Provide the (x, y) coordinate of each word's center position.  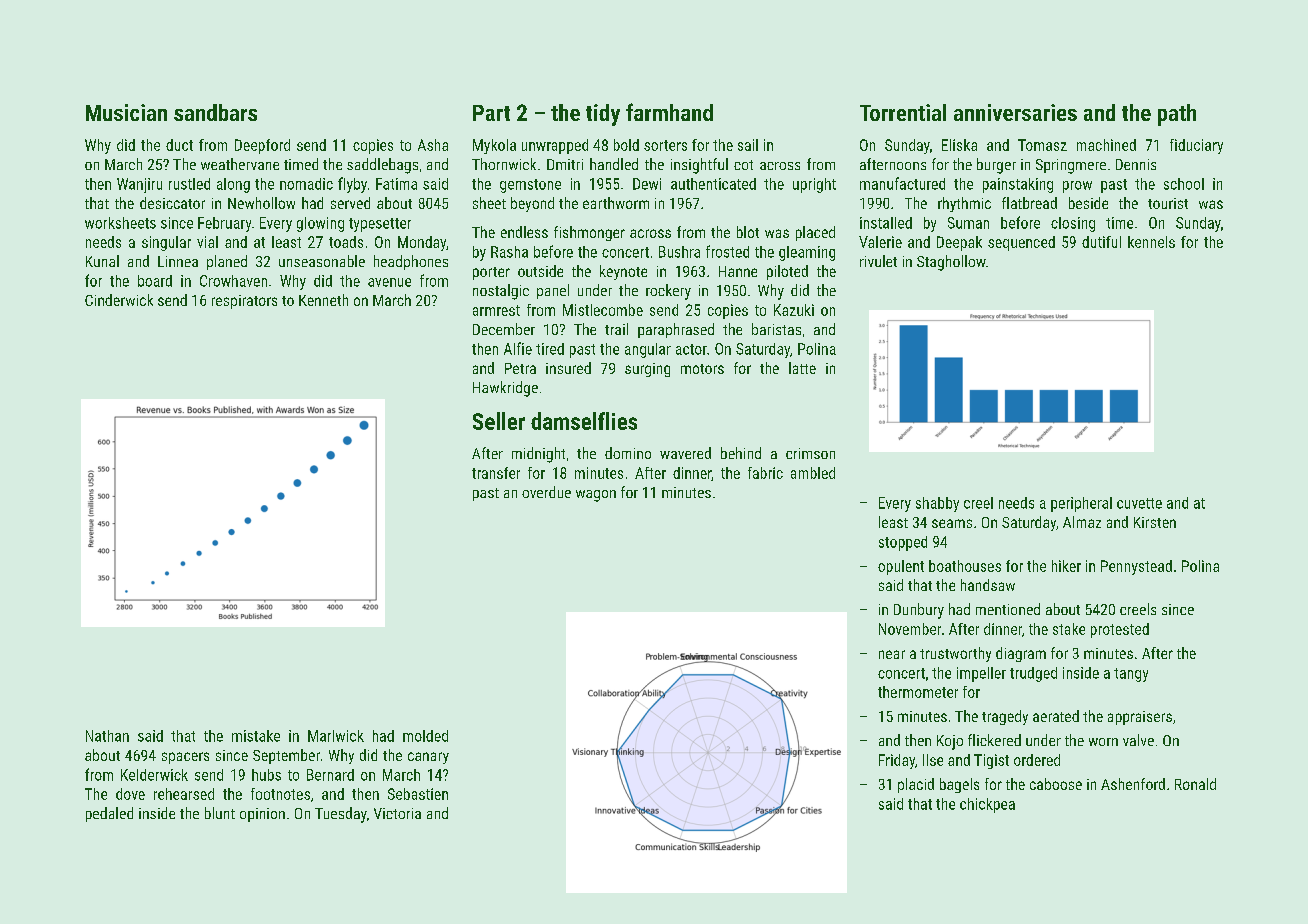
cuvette (1139, 503)
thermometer (918, 692)
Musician (126, 112)
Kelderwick (154, 775)
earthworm (616, 203)
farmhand (669, 112)
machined (1106, 145)
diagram (1021, 654)
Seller (499, 421)
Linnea (178, 261)
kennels (1151, 242)
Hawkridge (505, 389)
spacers (185, 758)
